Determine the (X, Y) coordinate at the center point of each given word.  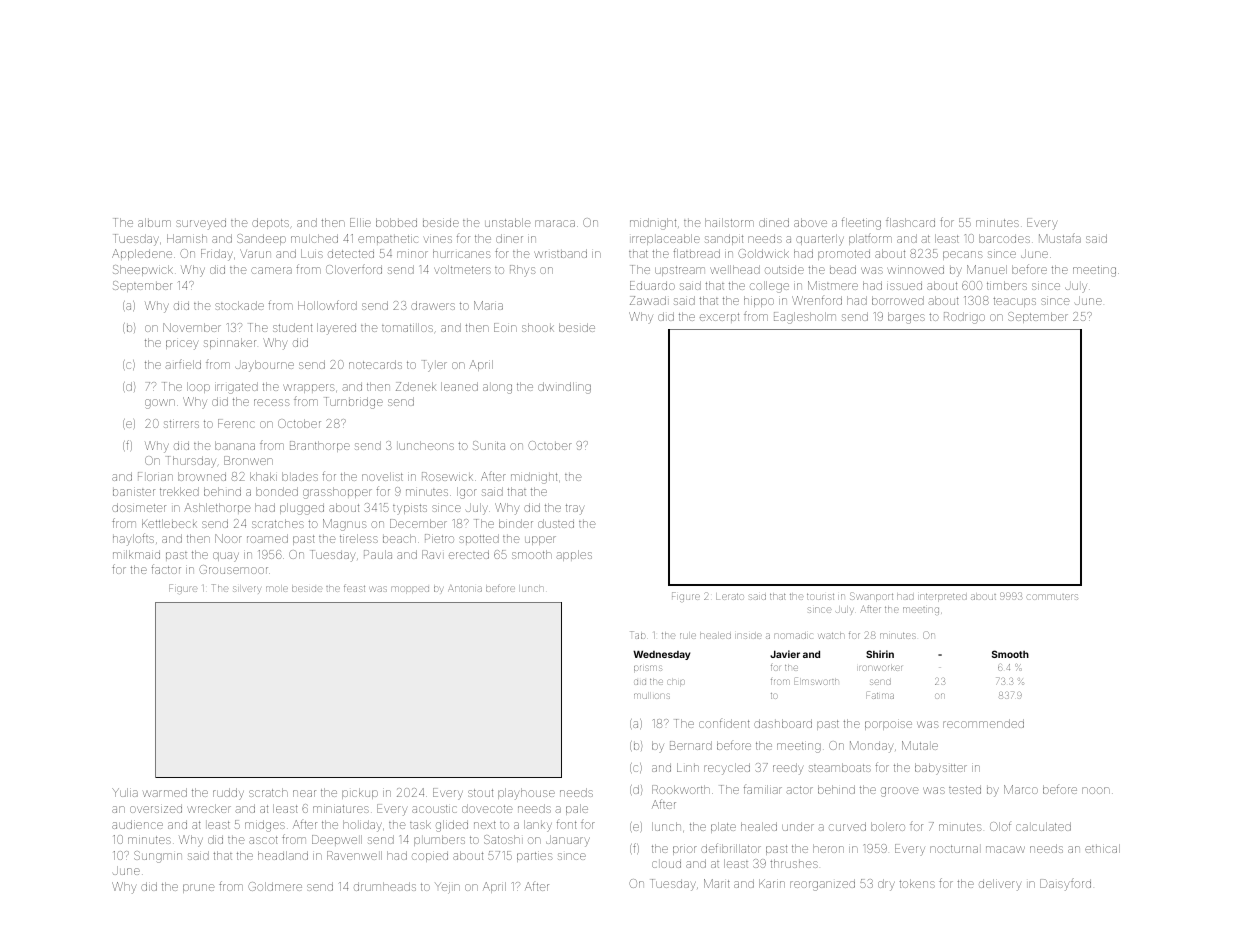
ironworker (880, 668)
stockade (239, 305)
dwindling (564, 388)
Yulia (125, 792)
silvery (247, 590)
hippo (759, 301)
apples (574, 555)
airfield (183, 364)
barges (906, 318)
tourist (820, 596)
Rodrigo (964, 318)
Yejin (447, 888)
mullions (652, 696)
